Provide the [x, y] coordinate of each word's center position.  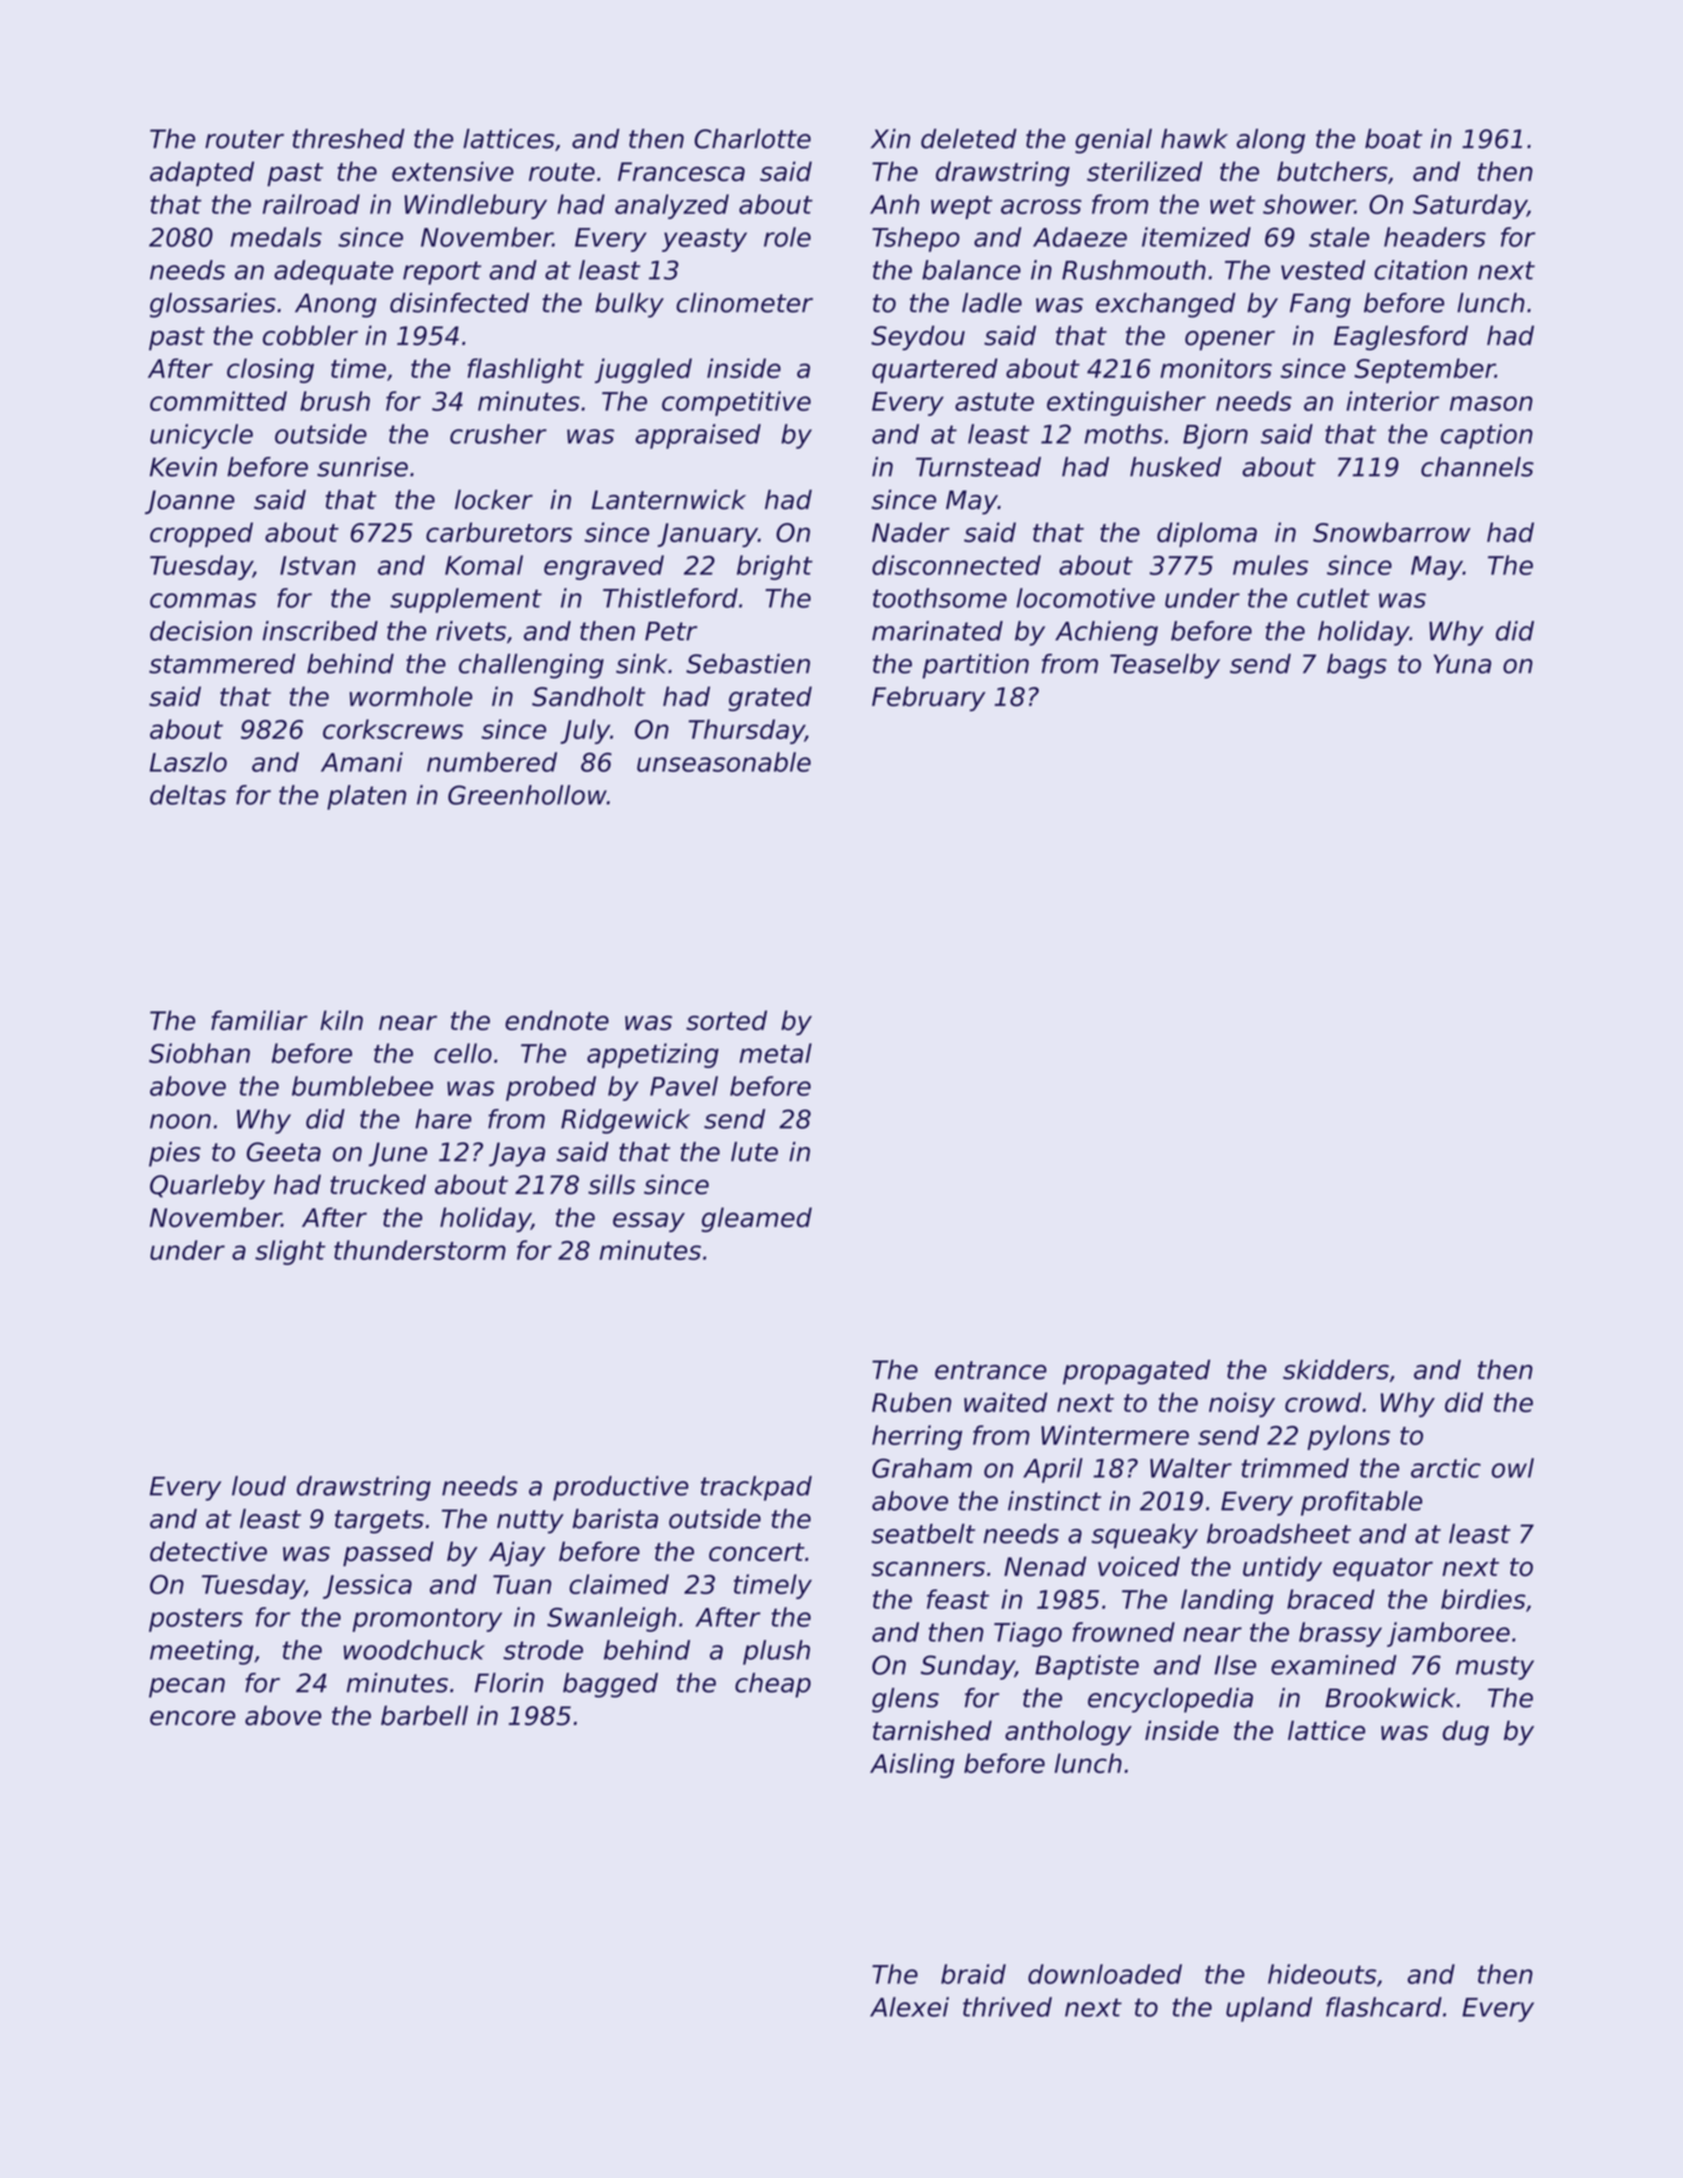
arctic [1446, 1468]
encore [192, 1718]
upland [1269, 2009]
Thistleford [670, 598]
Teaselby [1165, 666]
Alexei [909, 2007]
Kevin [183, 467]
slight [290, 1252]
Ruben [911, 1402]
